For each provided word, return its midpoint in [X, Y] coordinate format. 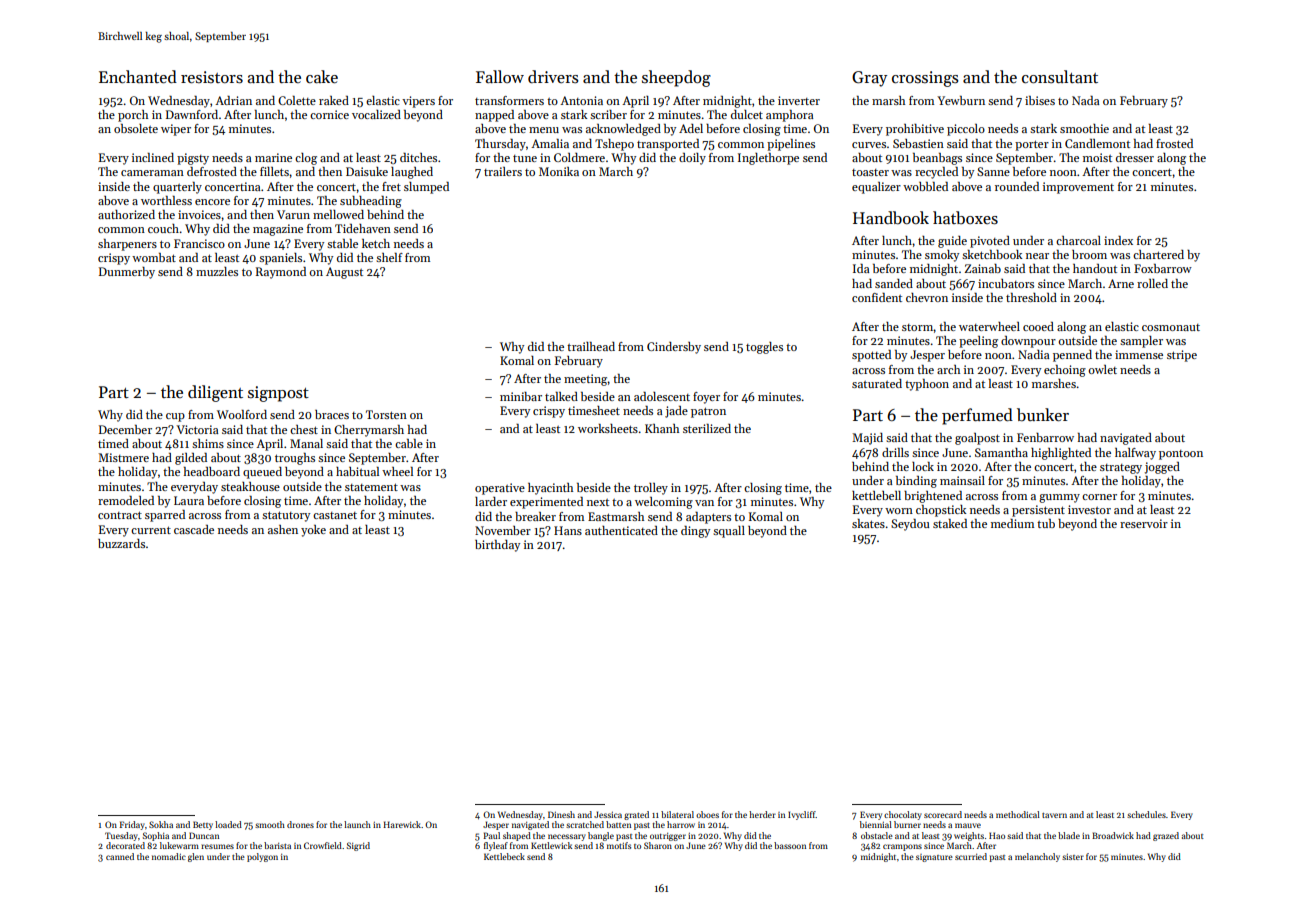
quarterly [177, 188]
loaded [228, 824]
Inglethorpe [768, 159]
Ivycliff [802, 815]
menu [544, 130]
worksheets [608, 428]
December [125, 429]
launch [357, 824]
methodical [1018, 814]
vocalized [376, 114]
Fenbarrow [1045, 437]
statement [371, 487]
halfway [1135, 454]
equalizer [876, 188]
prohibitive [915, 130]
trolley [651, 489]
